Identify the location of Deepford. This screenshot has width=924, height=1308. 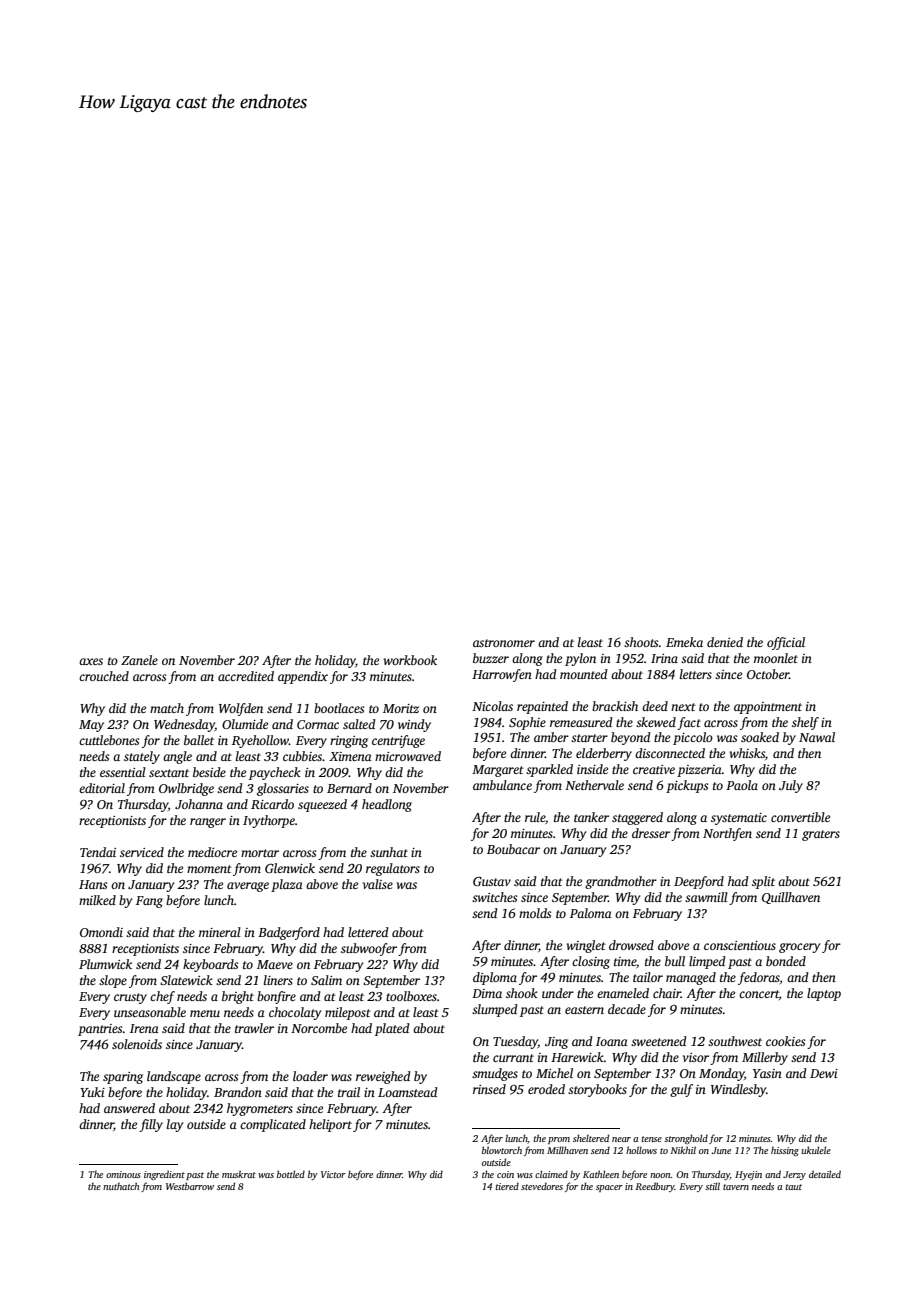
(699, 882).
